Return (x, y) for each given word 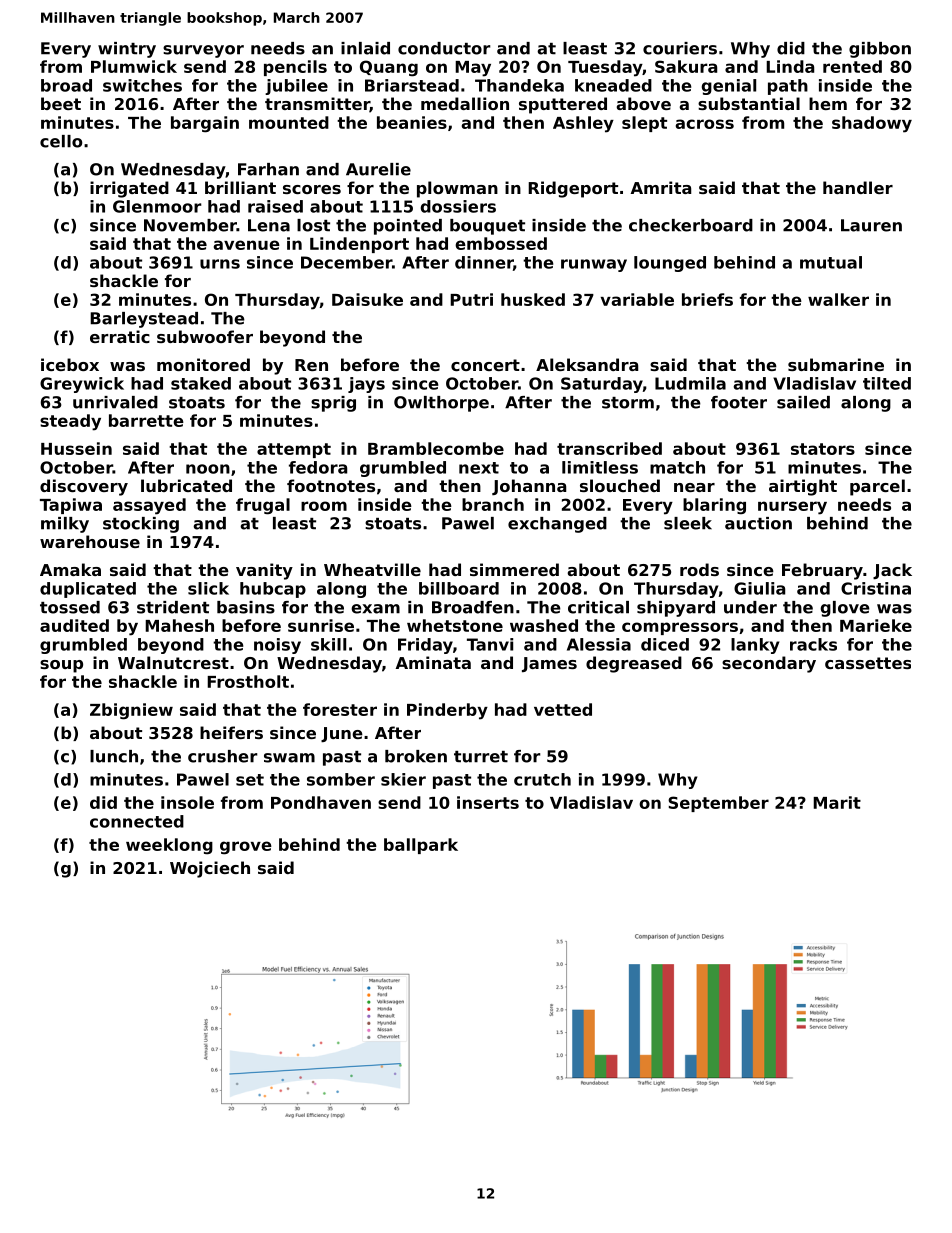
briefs (707, 299)
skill (328, 644)
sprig (333, 404)
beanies (412, 122)
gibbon (880, 50)
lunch (114, 756)
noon (208, 469)
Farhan (268, 169)
